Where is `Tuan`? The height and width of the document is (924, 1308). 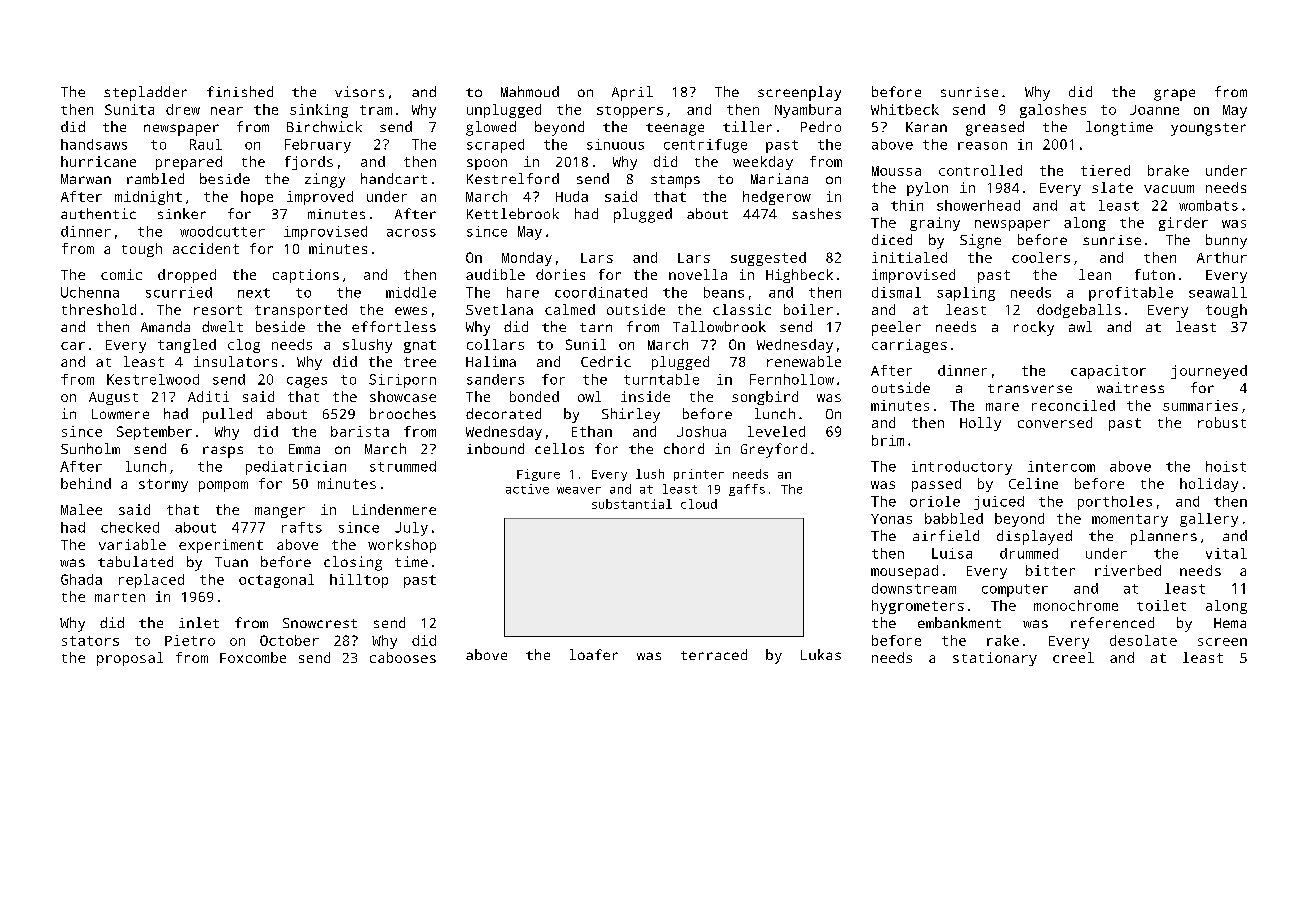 Tuan is located at coordinates (231, 562).
